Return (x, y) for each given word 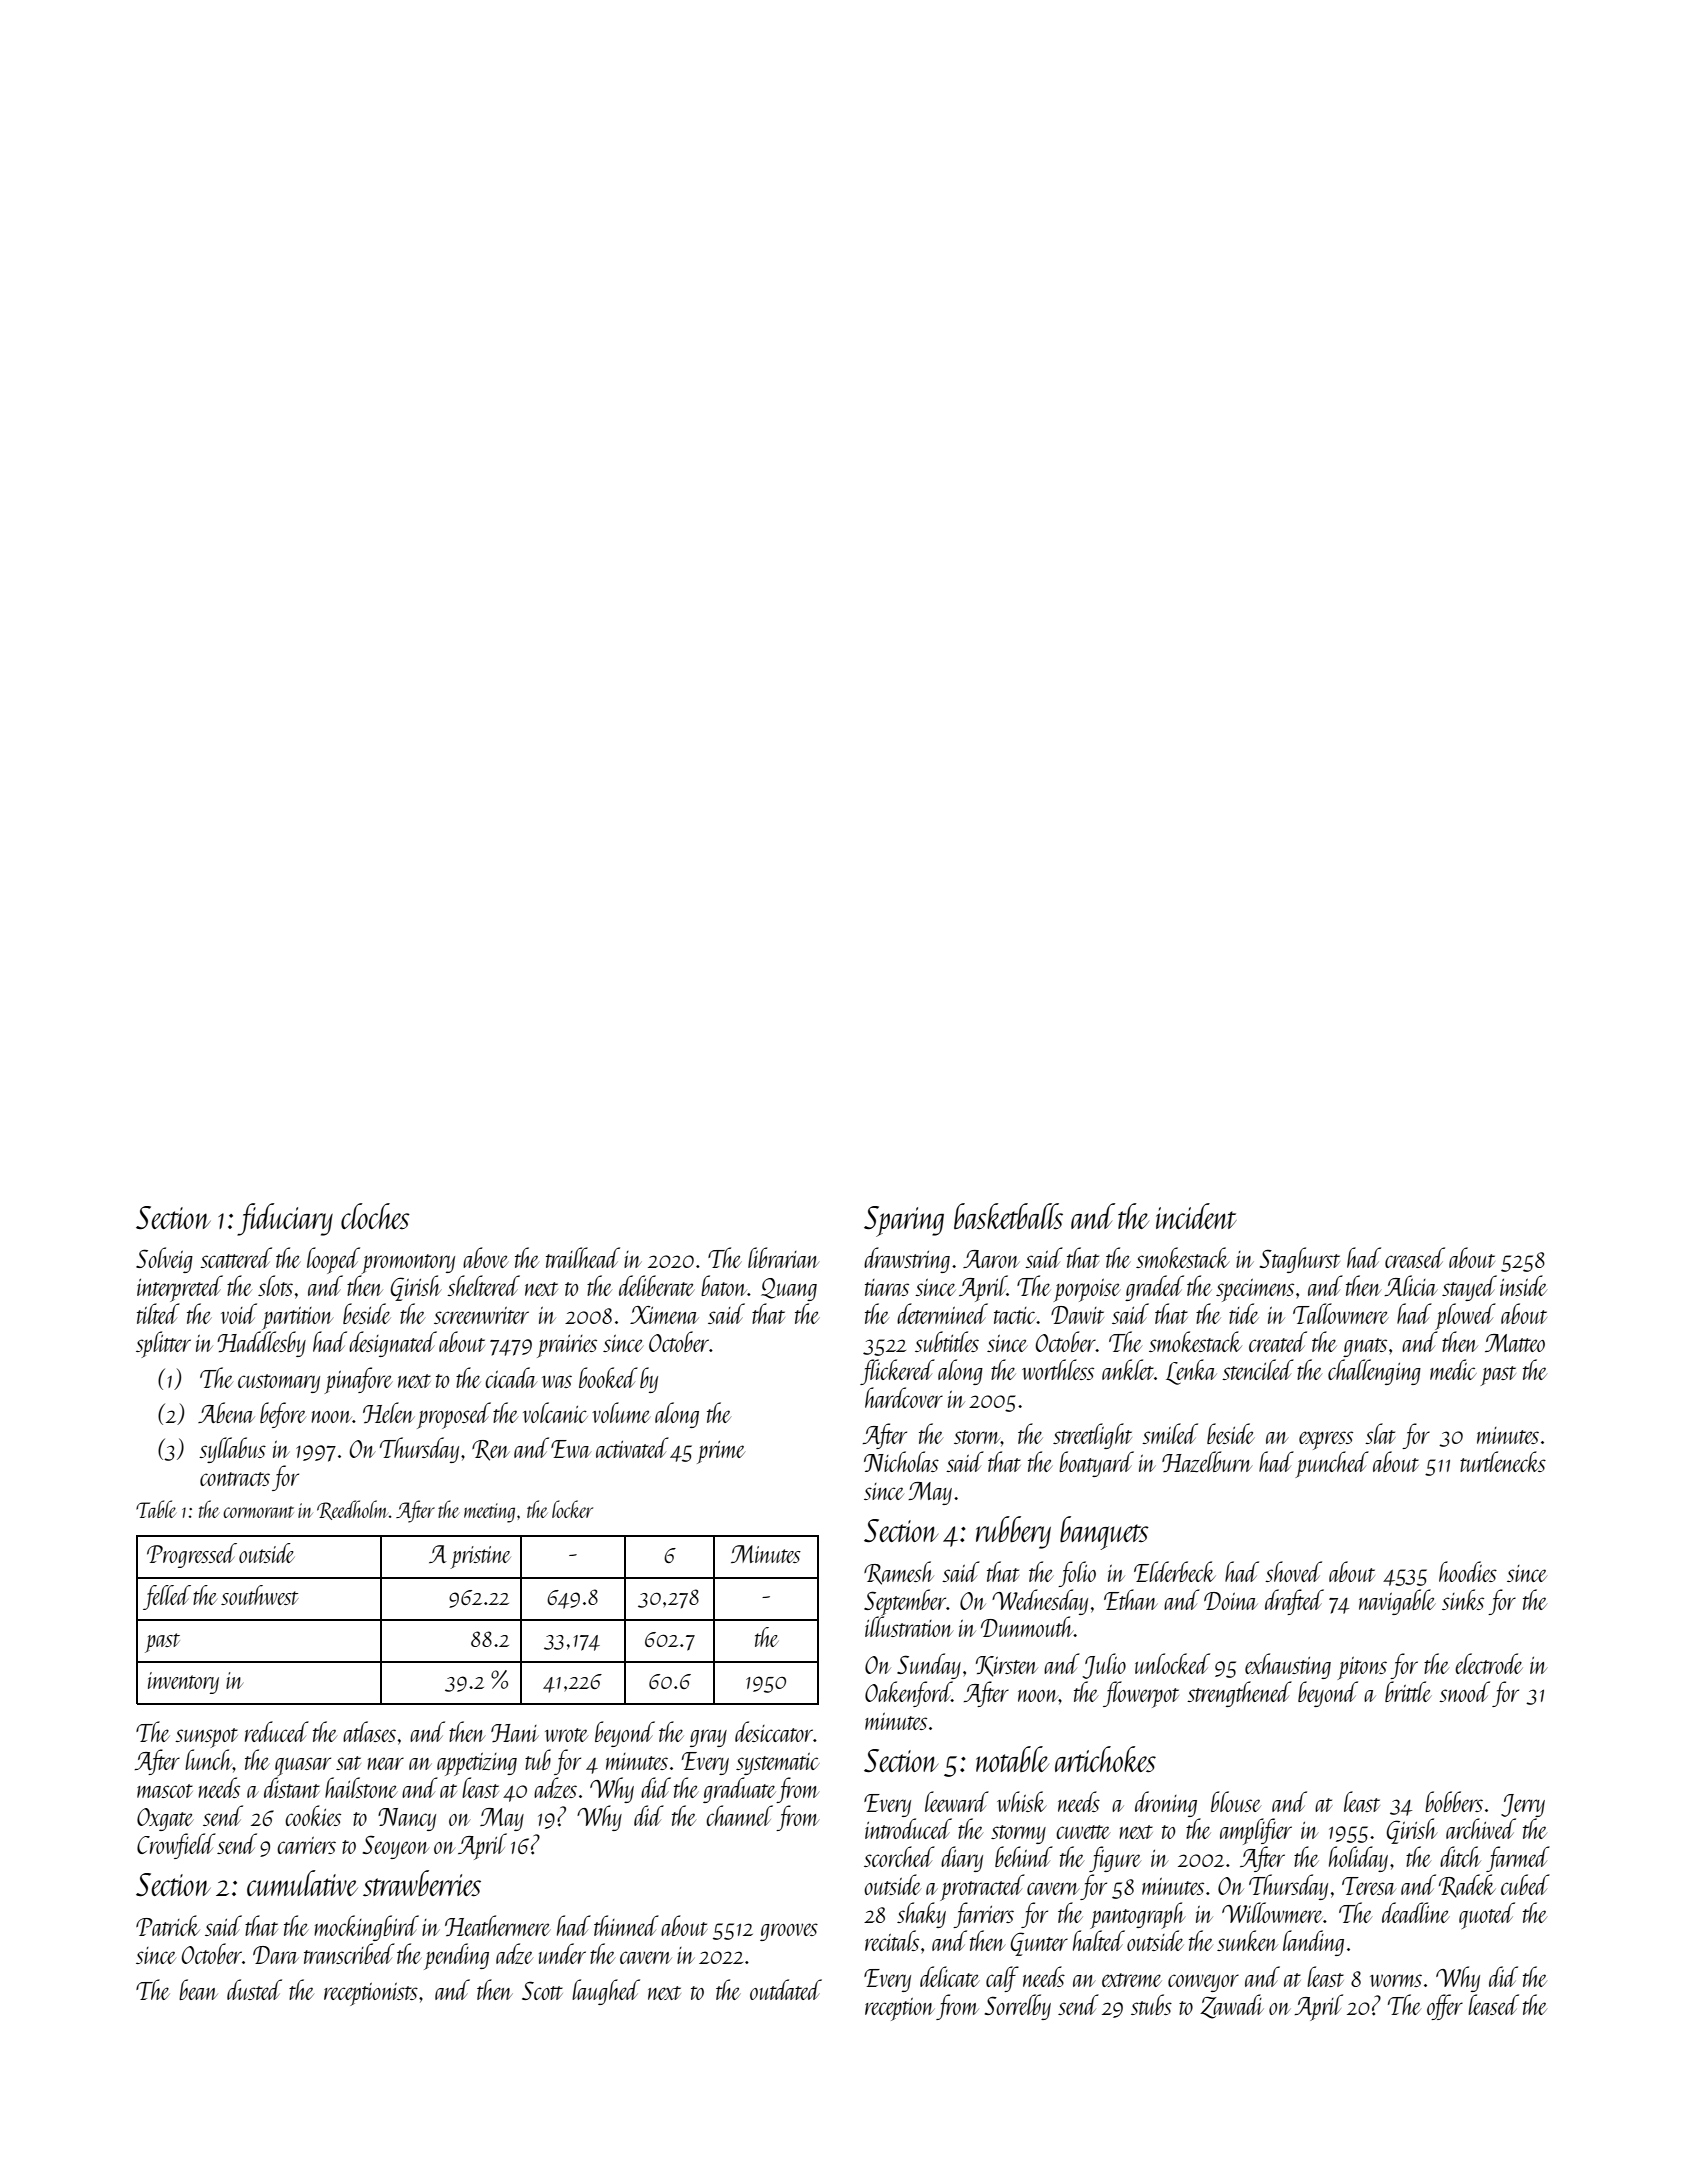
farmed (1518, 1859)
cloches (375, 1216)
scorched (899, 1856)
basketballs (1008, 1216)
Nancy (407, 1819)
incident (1196, 1216)
